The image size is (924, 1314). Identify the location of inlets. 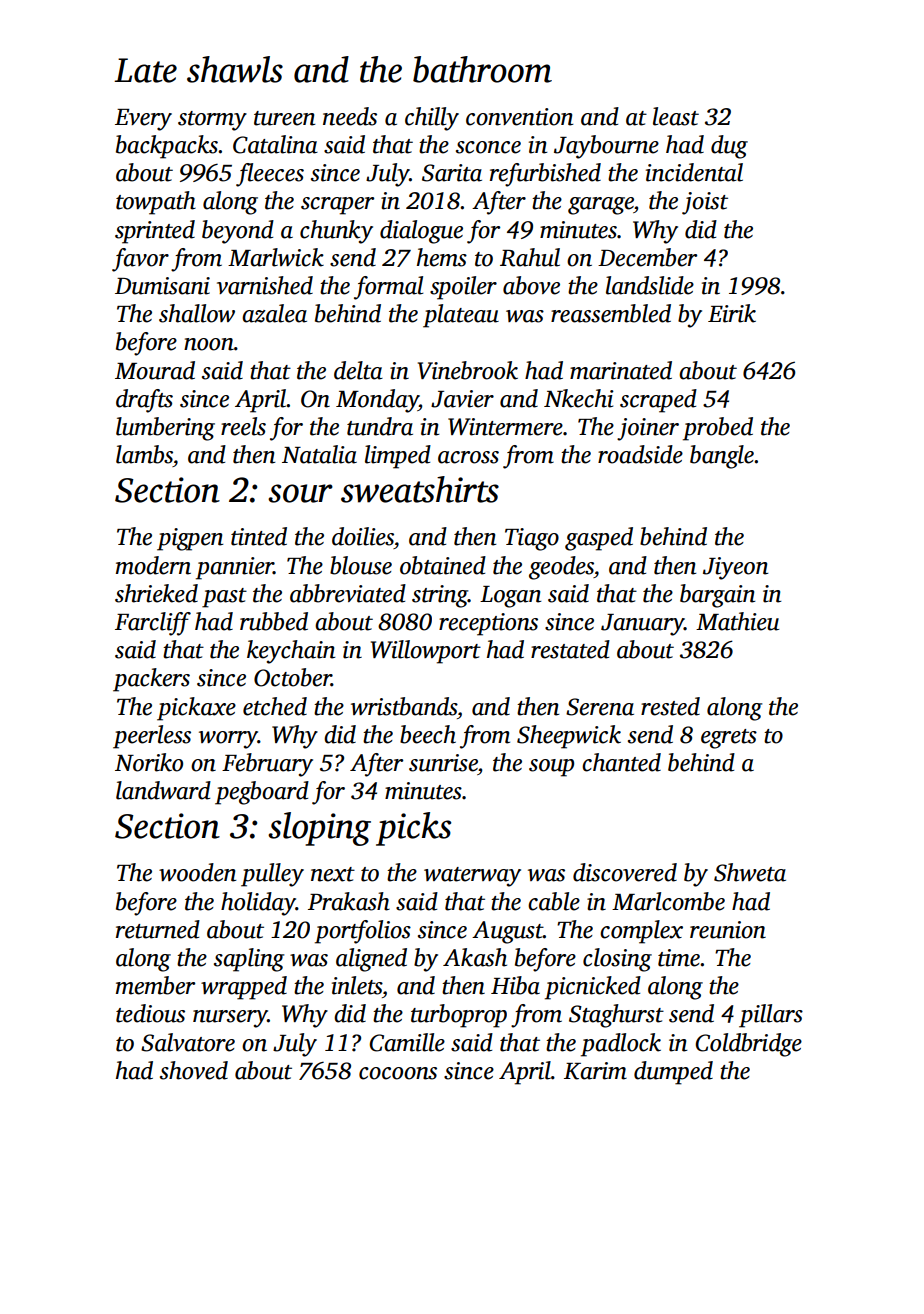
(357, 985).
